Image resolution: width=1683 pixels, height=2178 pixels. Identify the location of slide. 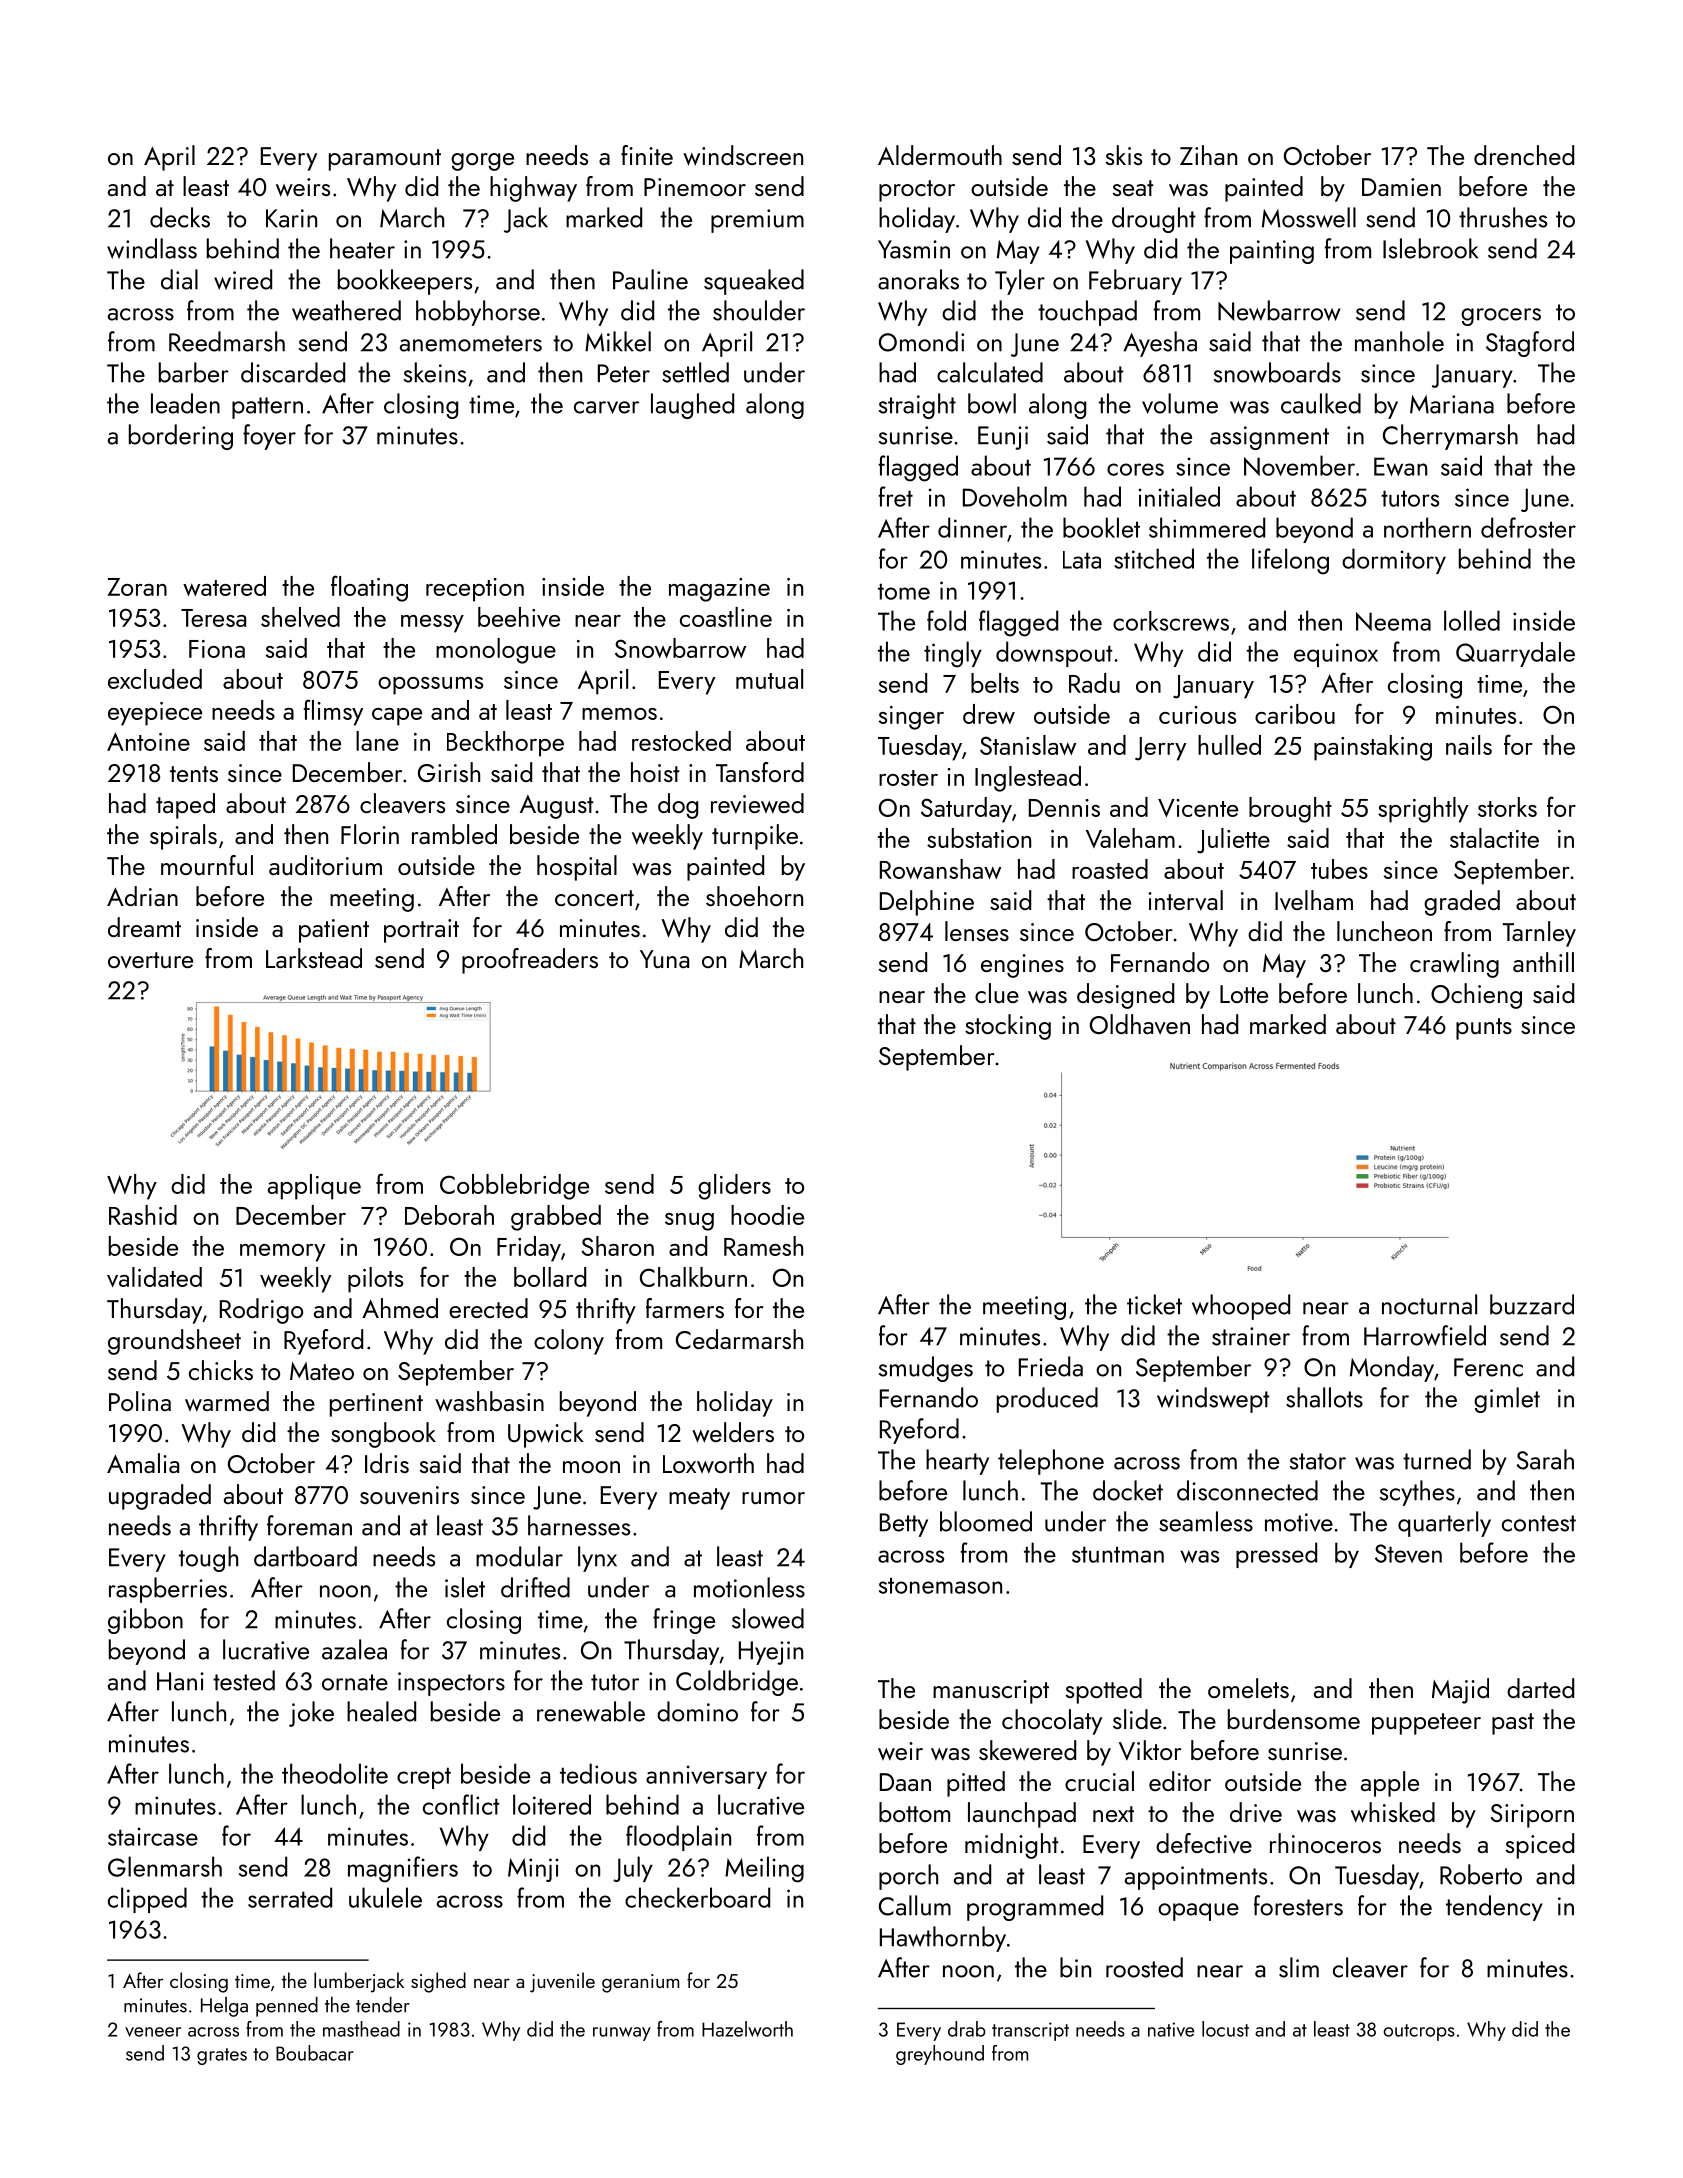
(1137, 1719).
